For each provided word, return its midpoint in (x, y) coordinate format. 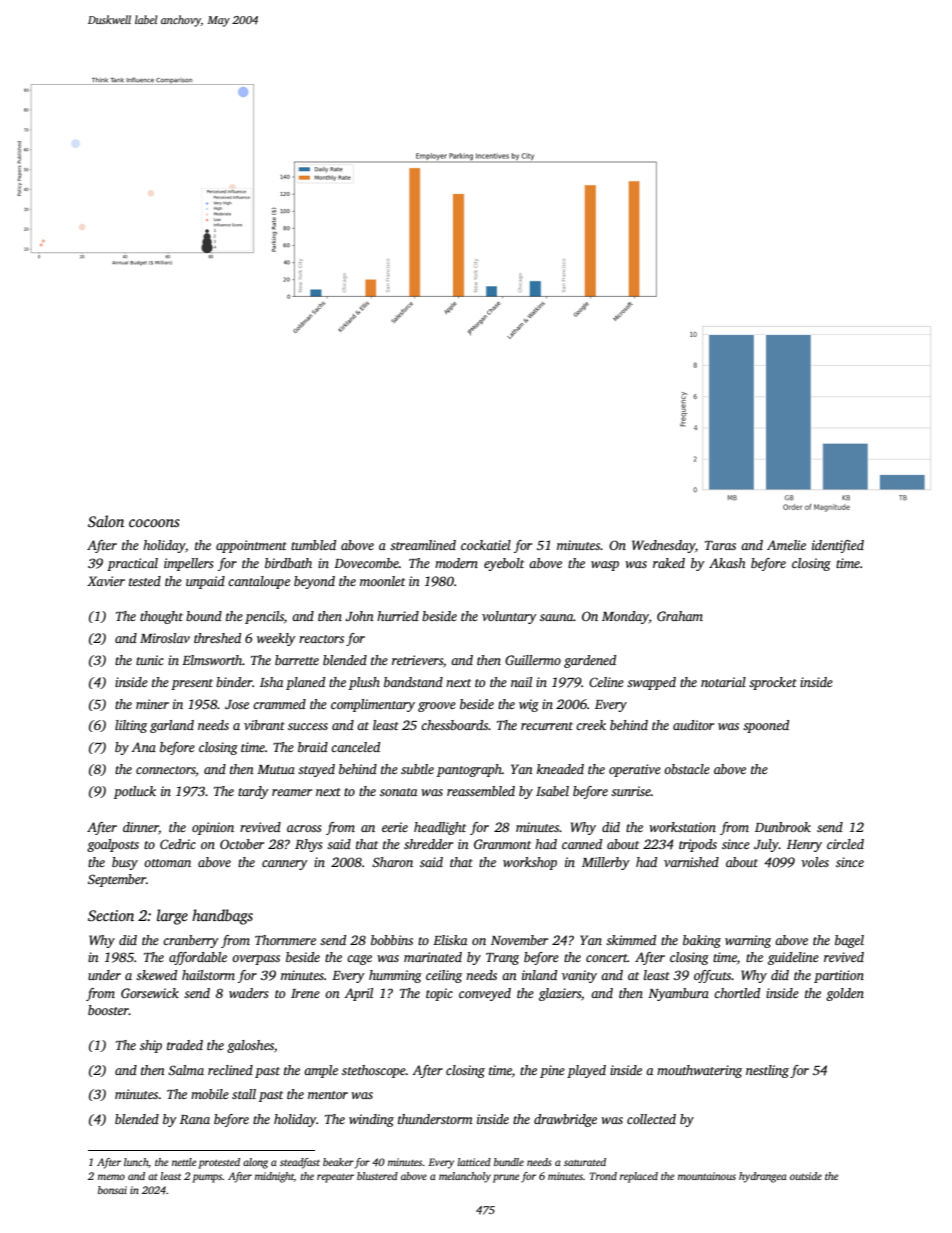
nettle (184, 1162)
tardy (253, 792)
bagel (849, 941)
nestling (767, 1071)
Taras (720, 545)
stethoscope (374, 1071)
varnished (691, 862)
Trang (502, 959)
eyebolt (504, 564)
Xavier (106, 581)
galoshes (250, 1046)
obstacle (687, 769)
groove (437, 707)
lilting (131, 726)
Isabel (552, 791)
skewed (156, 975)
